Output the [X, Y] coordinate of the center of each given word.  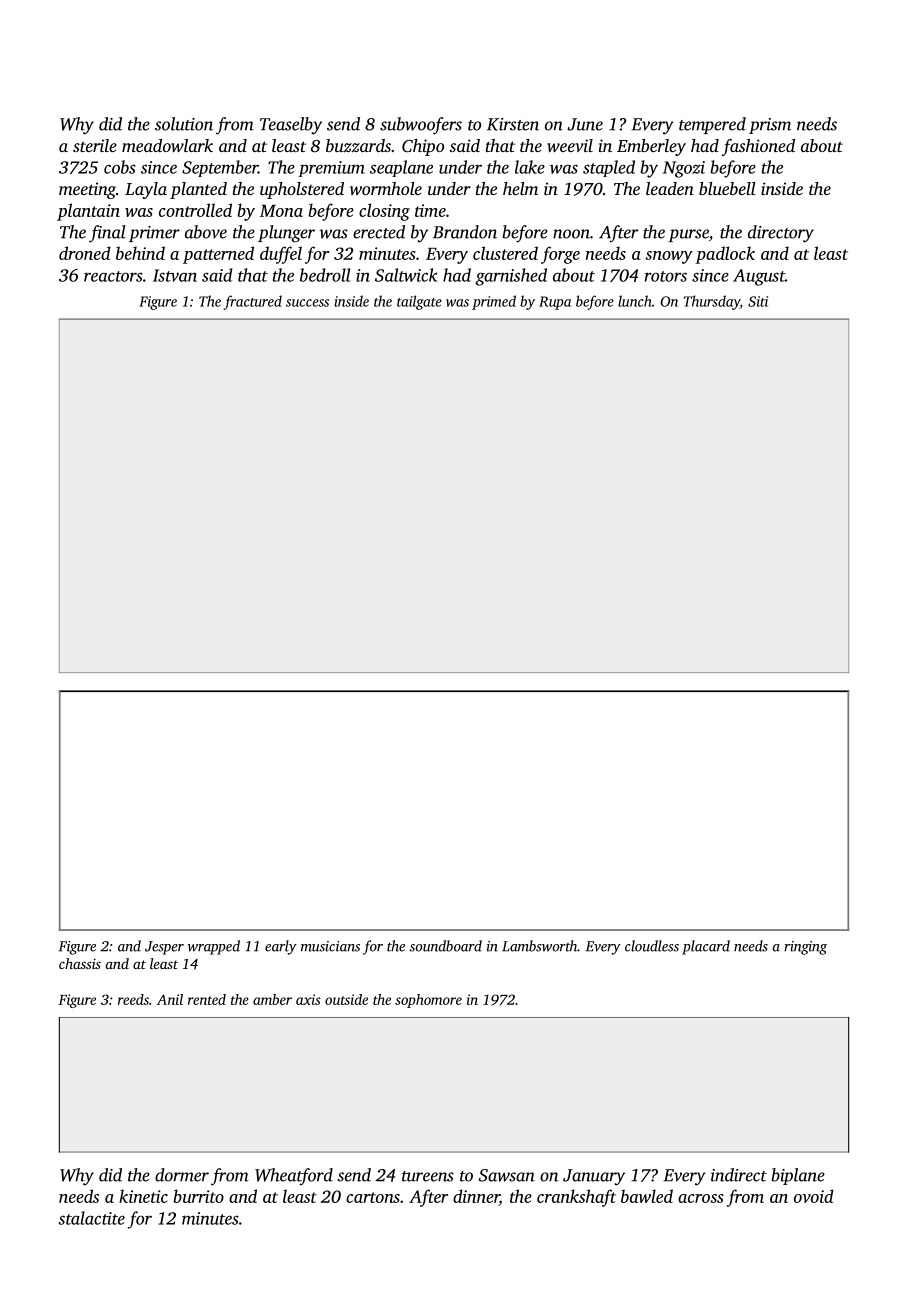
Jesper [164, 948]
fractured [253, 302]
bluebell [727, 188]
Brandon [465, 232]
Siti [758, 301]
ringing [805, 948]
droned [85, 253]
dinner [476, 1197]
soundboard [446, 946]
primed [494, 302]
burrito [198, 1196]
